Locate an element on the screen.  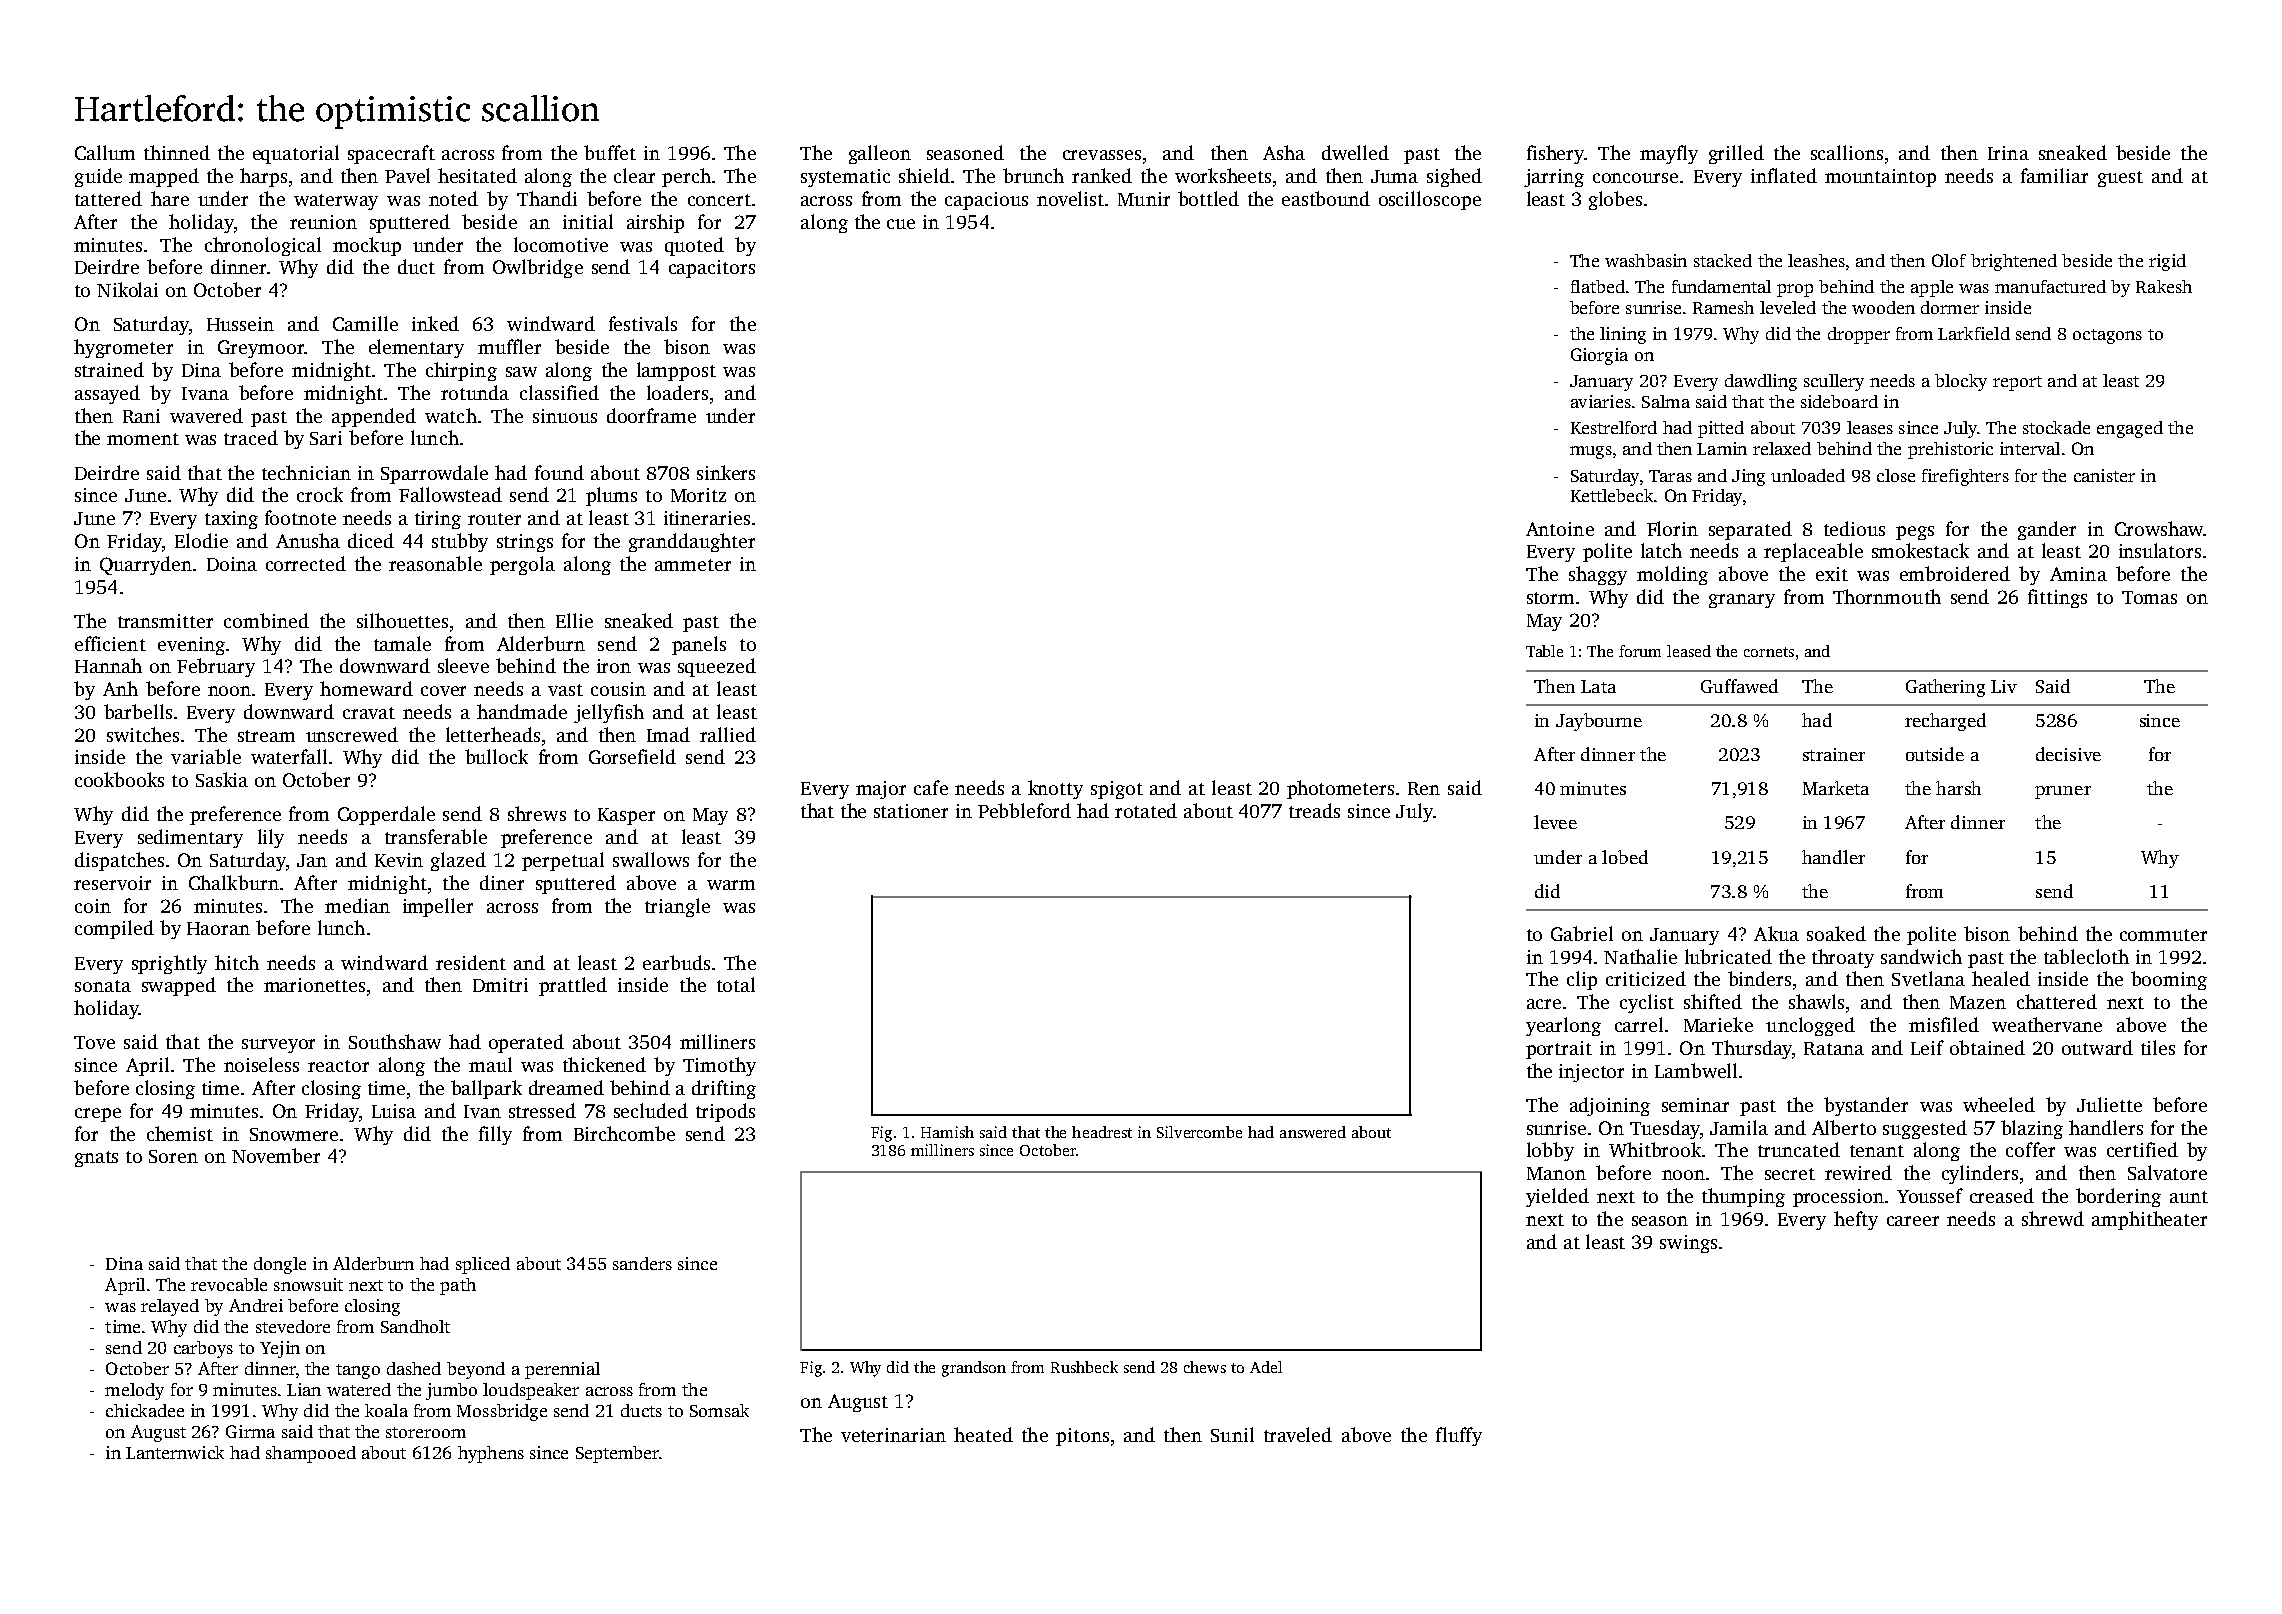
photometers is located at coordinates (1340, 789).
